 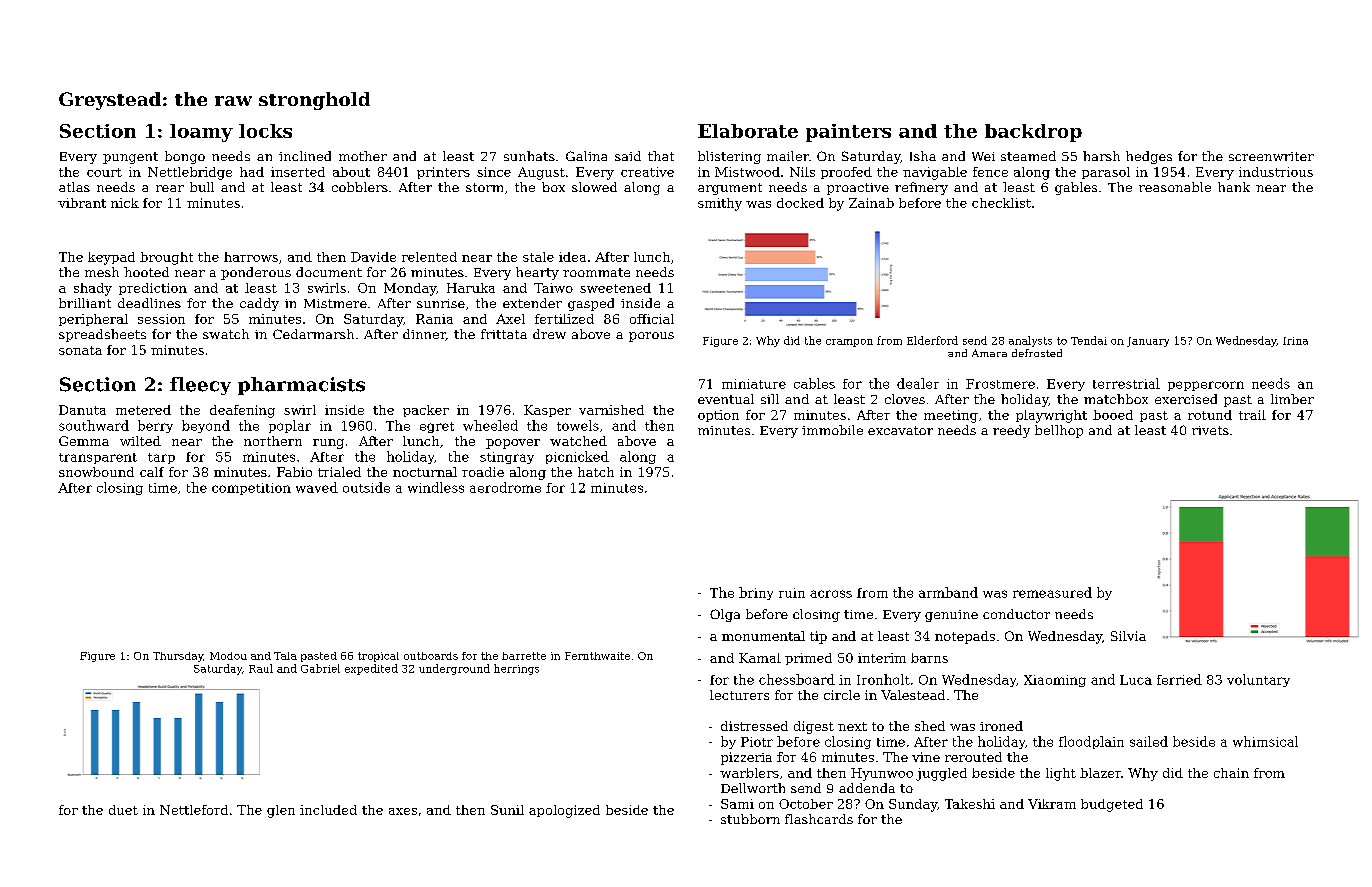 What do you see at coordinates (760, 658) in the screenshot?
I see `Kamal` at bounding box center [760, 658].
